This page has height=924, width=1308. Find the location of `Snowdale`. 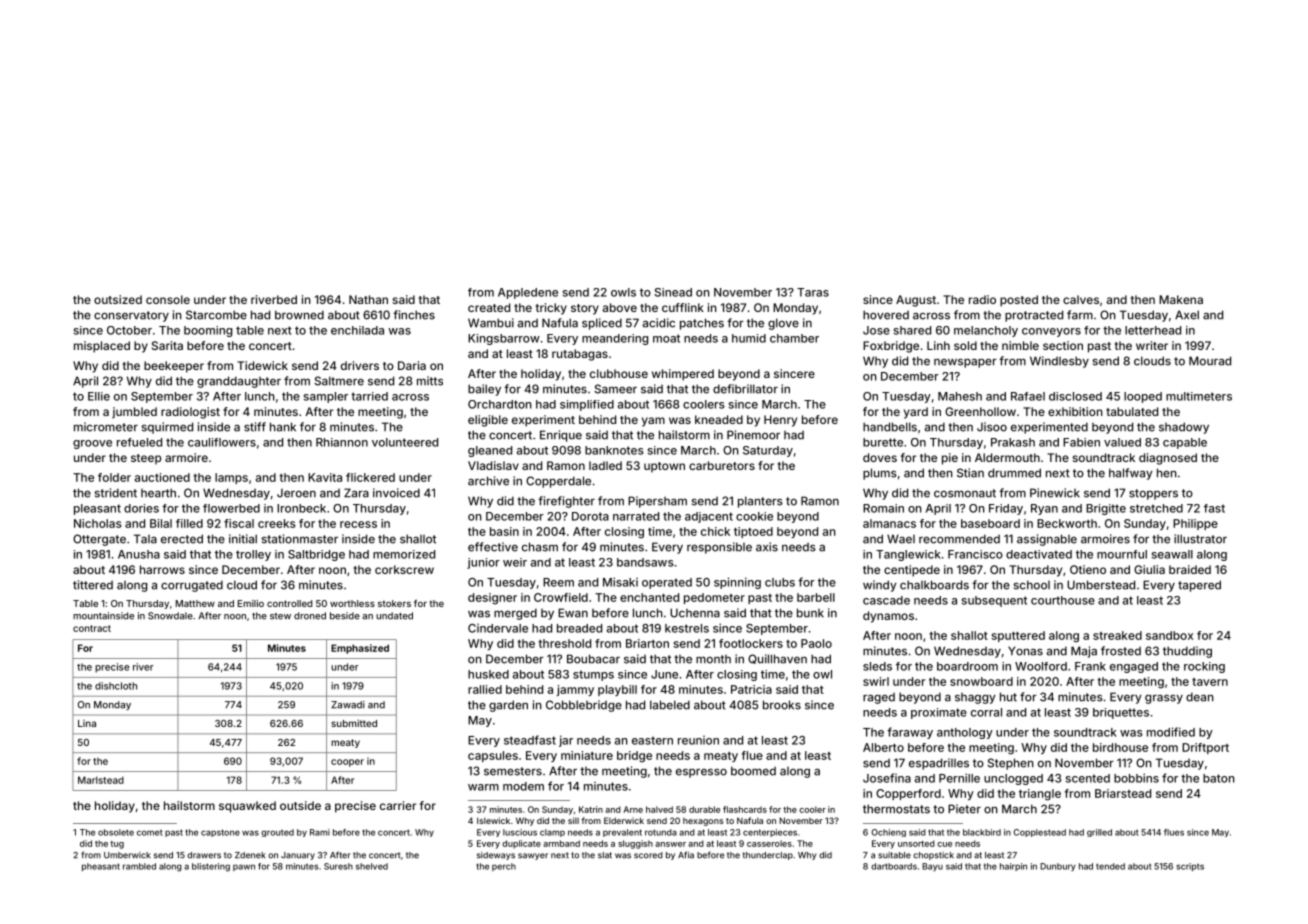

Snowdale is located at coordinates (170, 616).
